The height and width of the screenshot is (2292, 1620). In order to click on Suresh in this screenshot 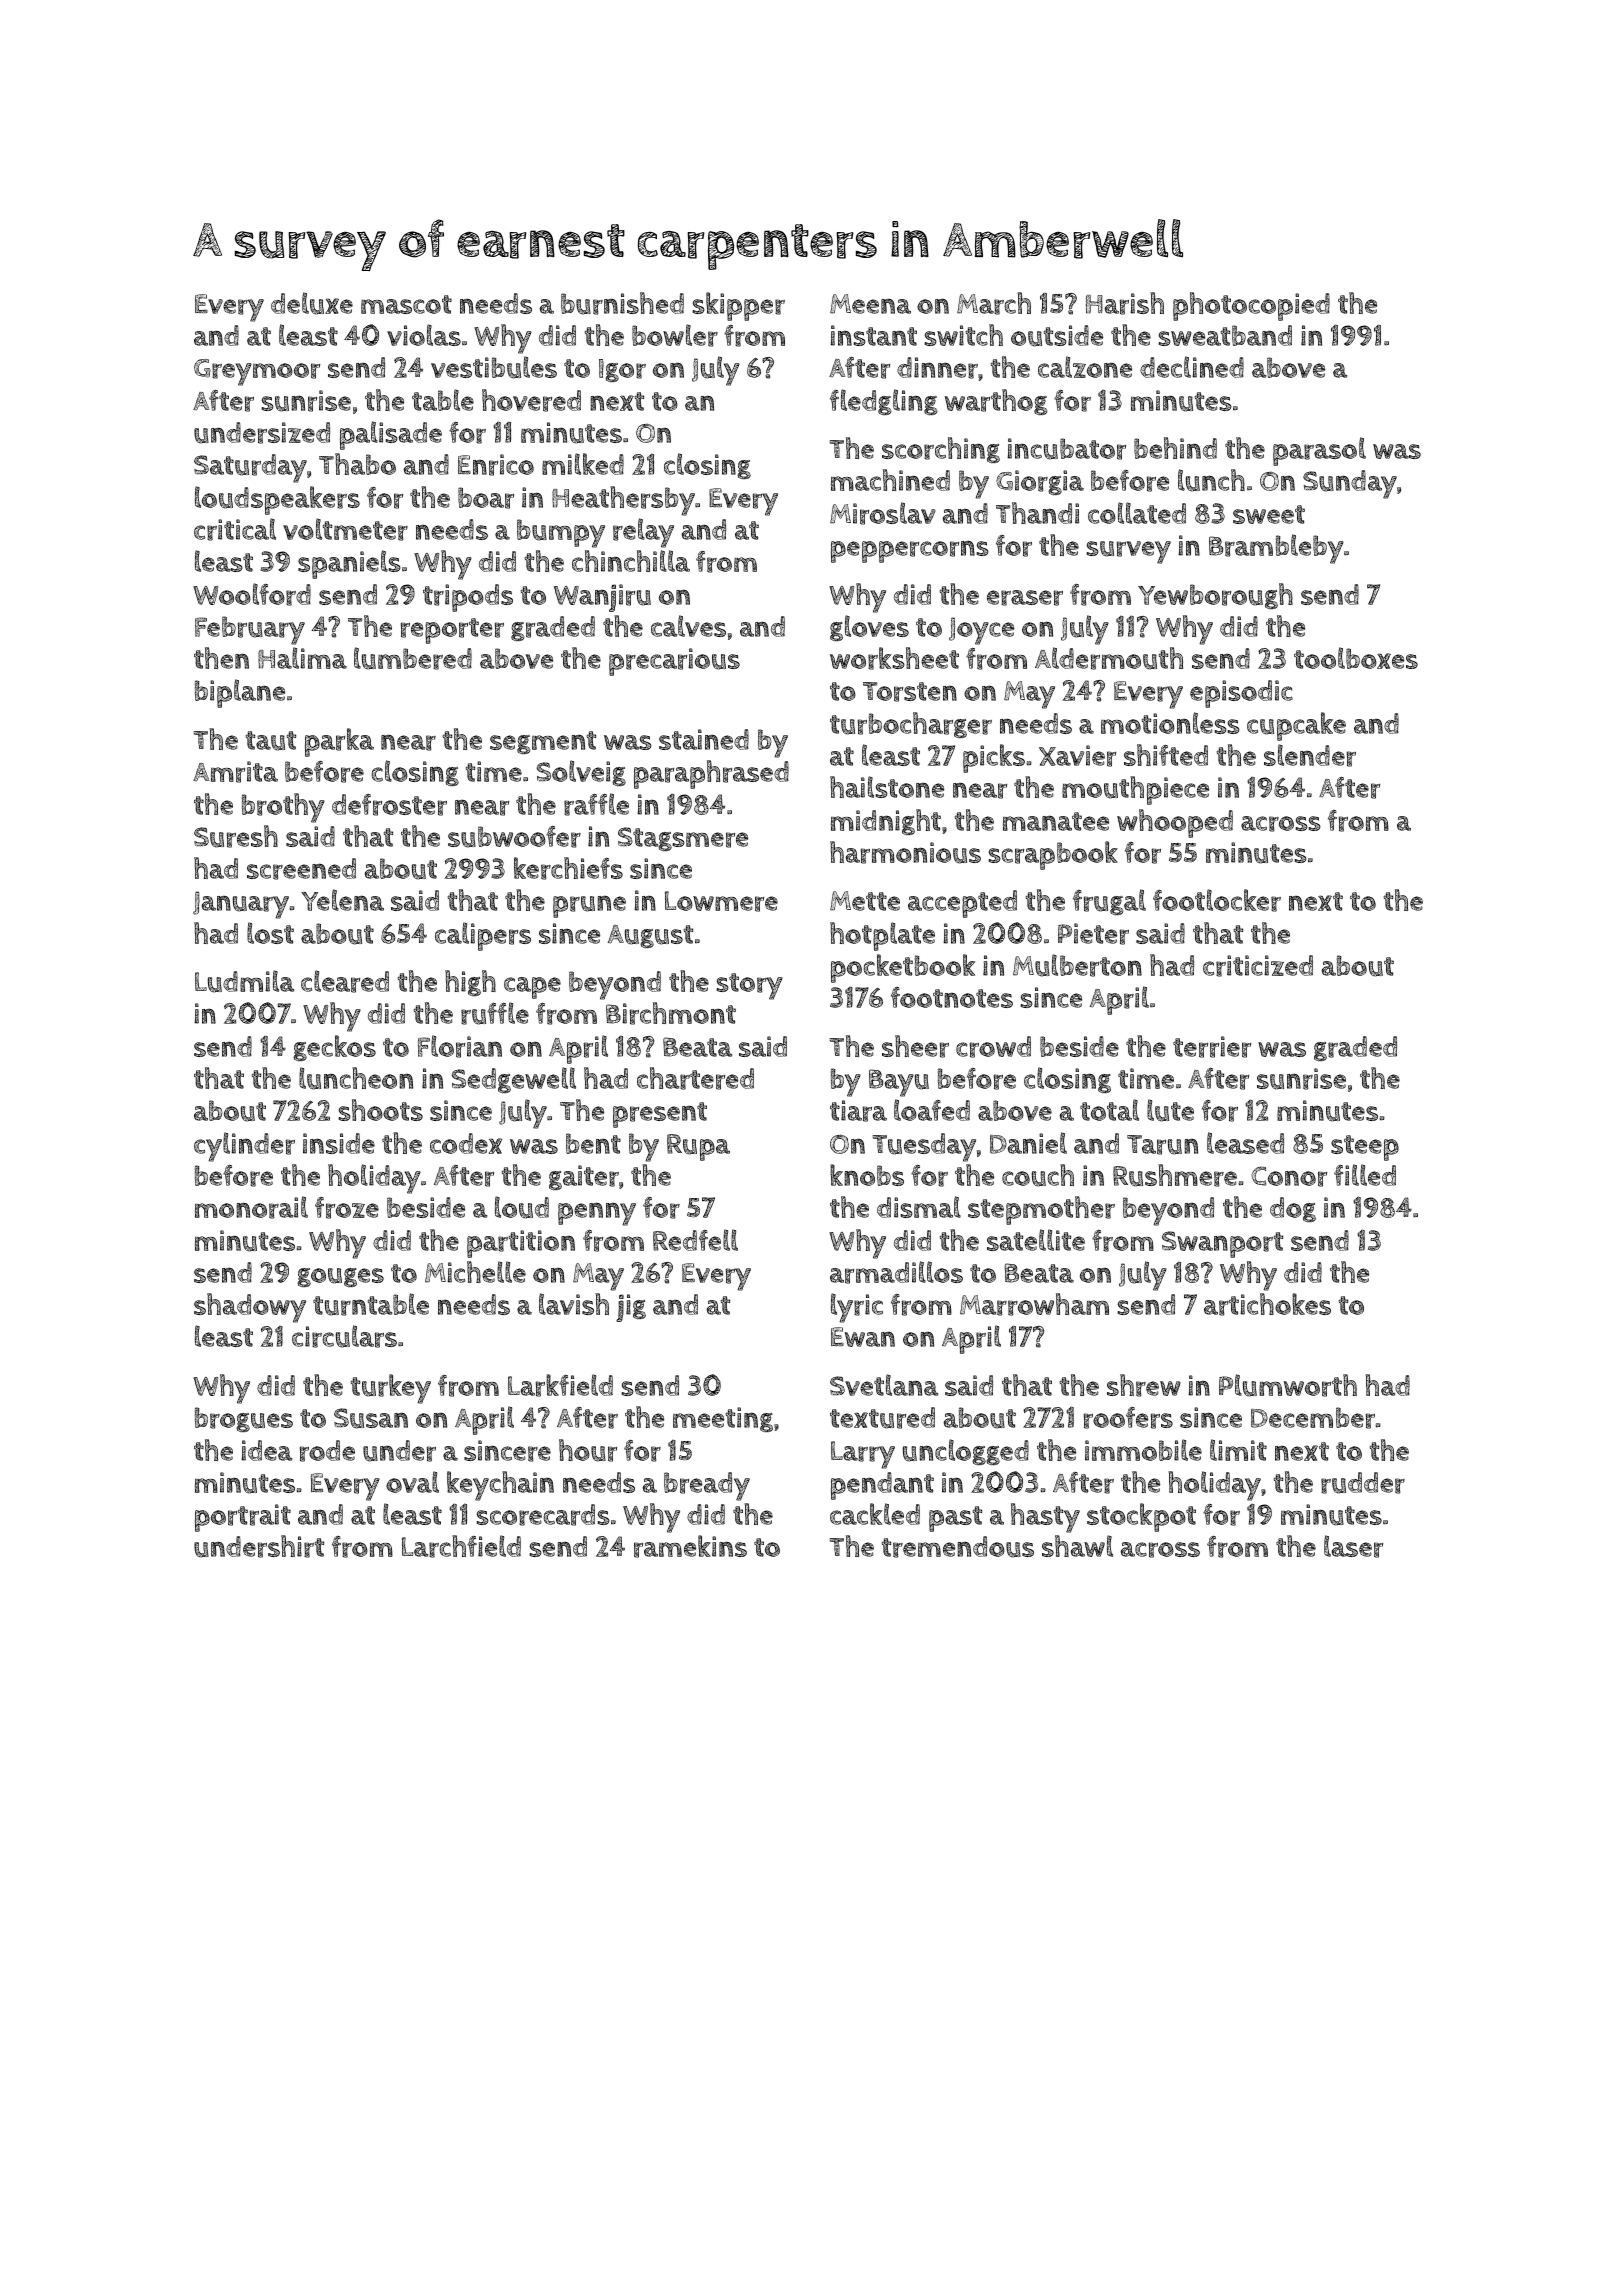, I will do `click(236, 836)`.
